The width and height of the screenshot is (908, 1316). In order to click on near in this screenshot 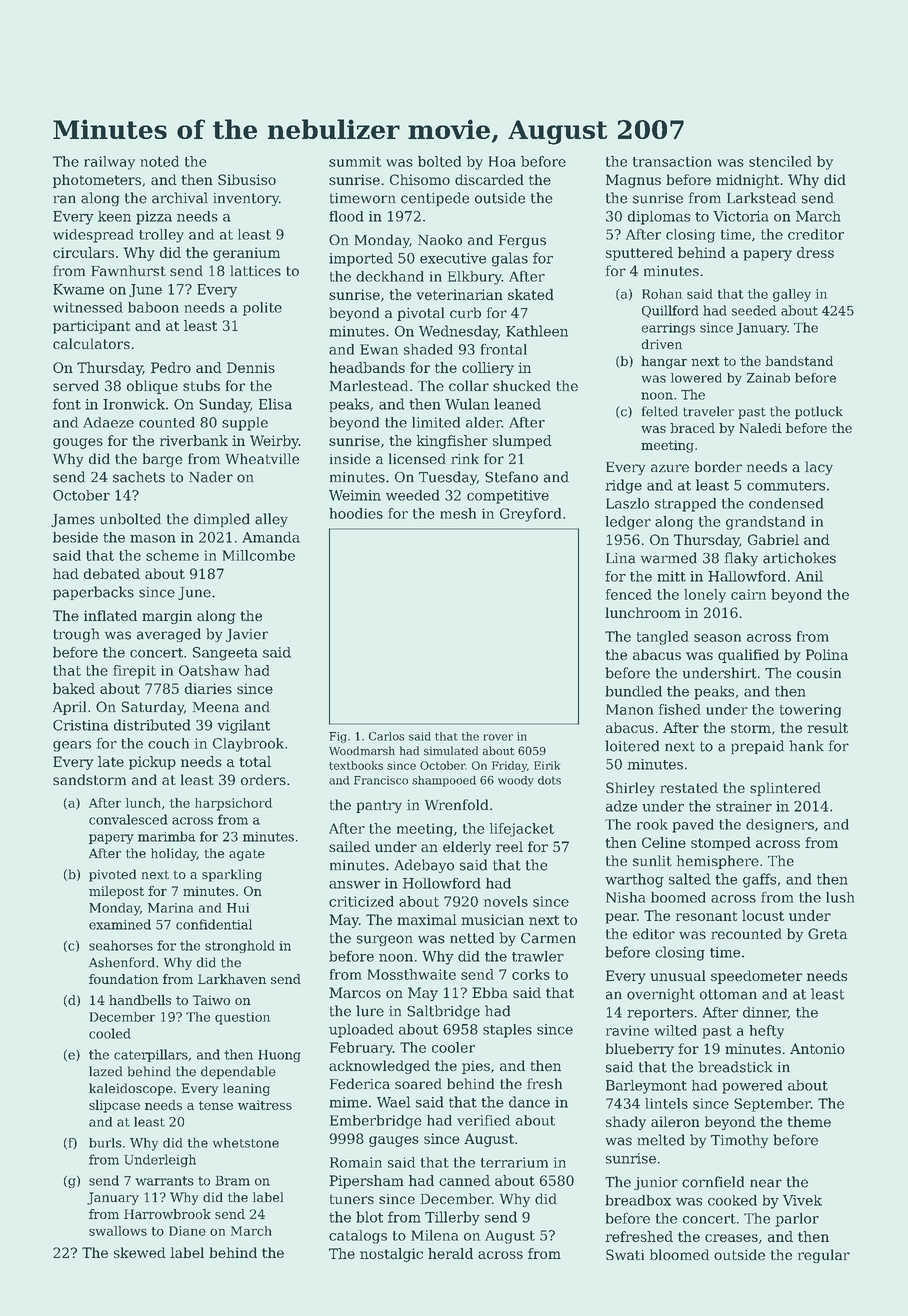, I will do `click(766, 1183)`.
